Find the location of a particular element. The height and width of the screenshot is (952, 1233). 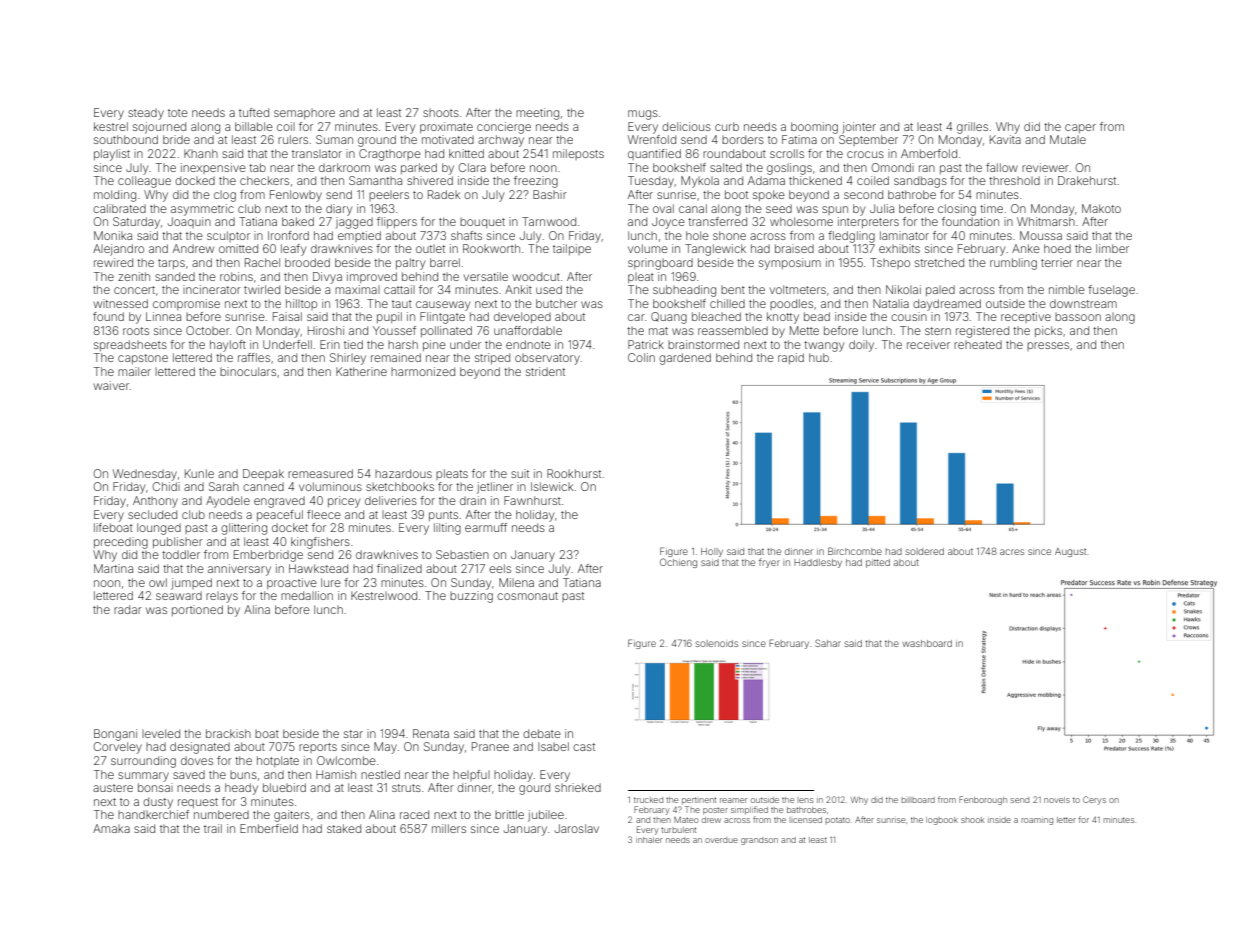

Amaka is located at coordinates (111, 828).
